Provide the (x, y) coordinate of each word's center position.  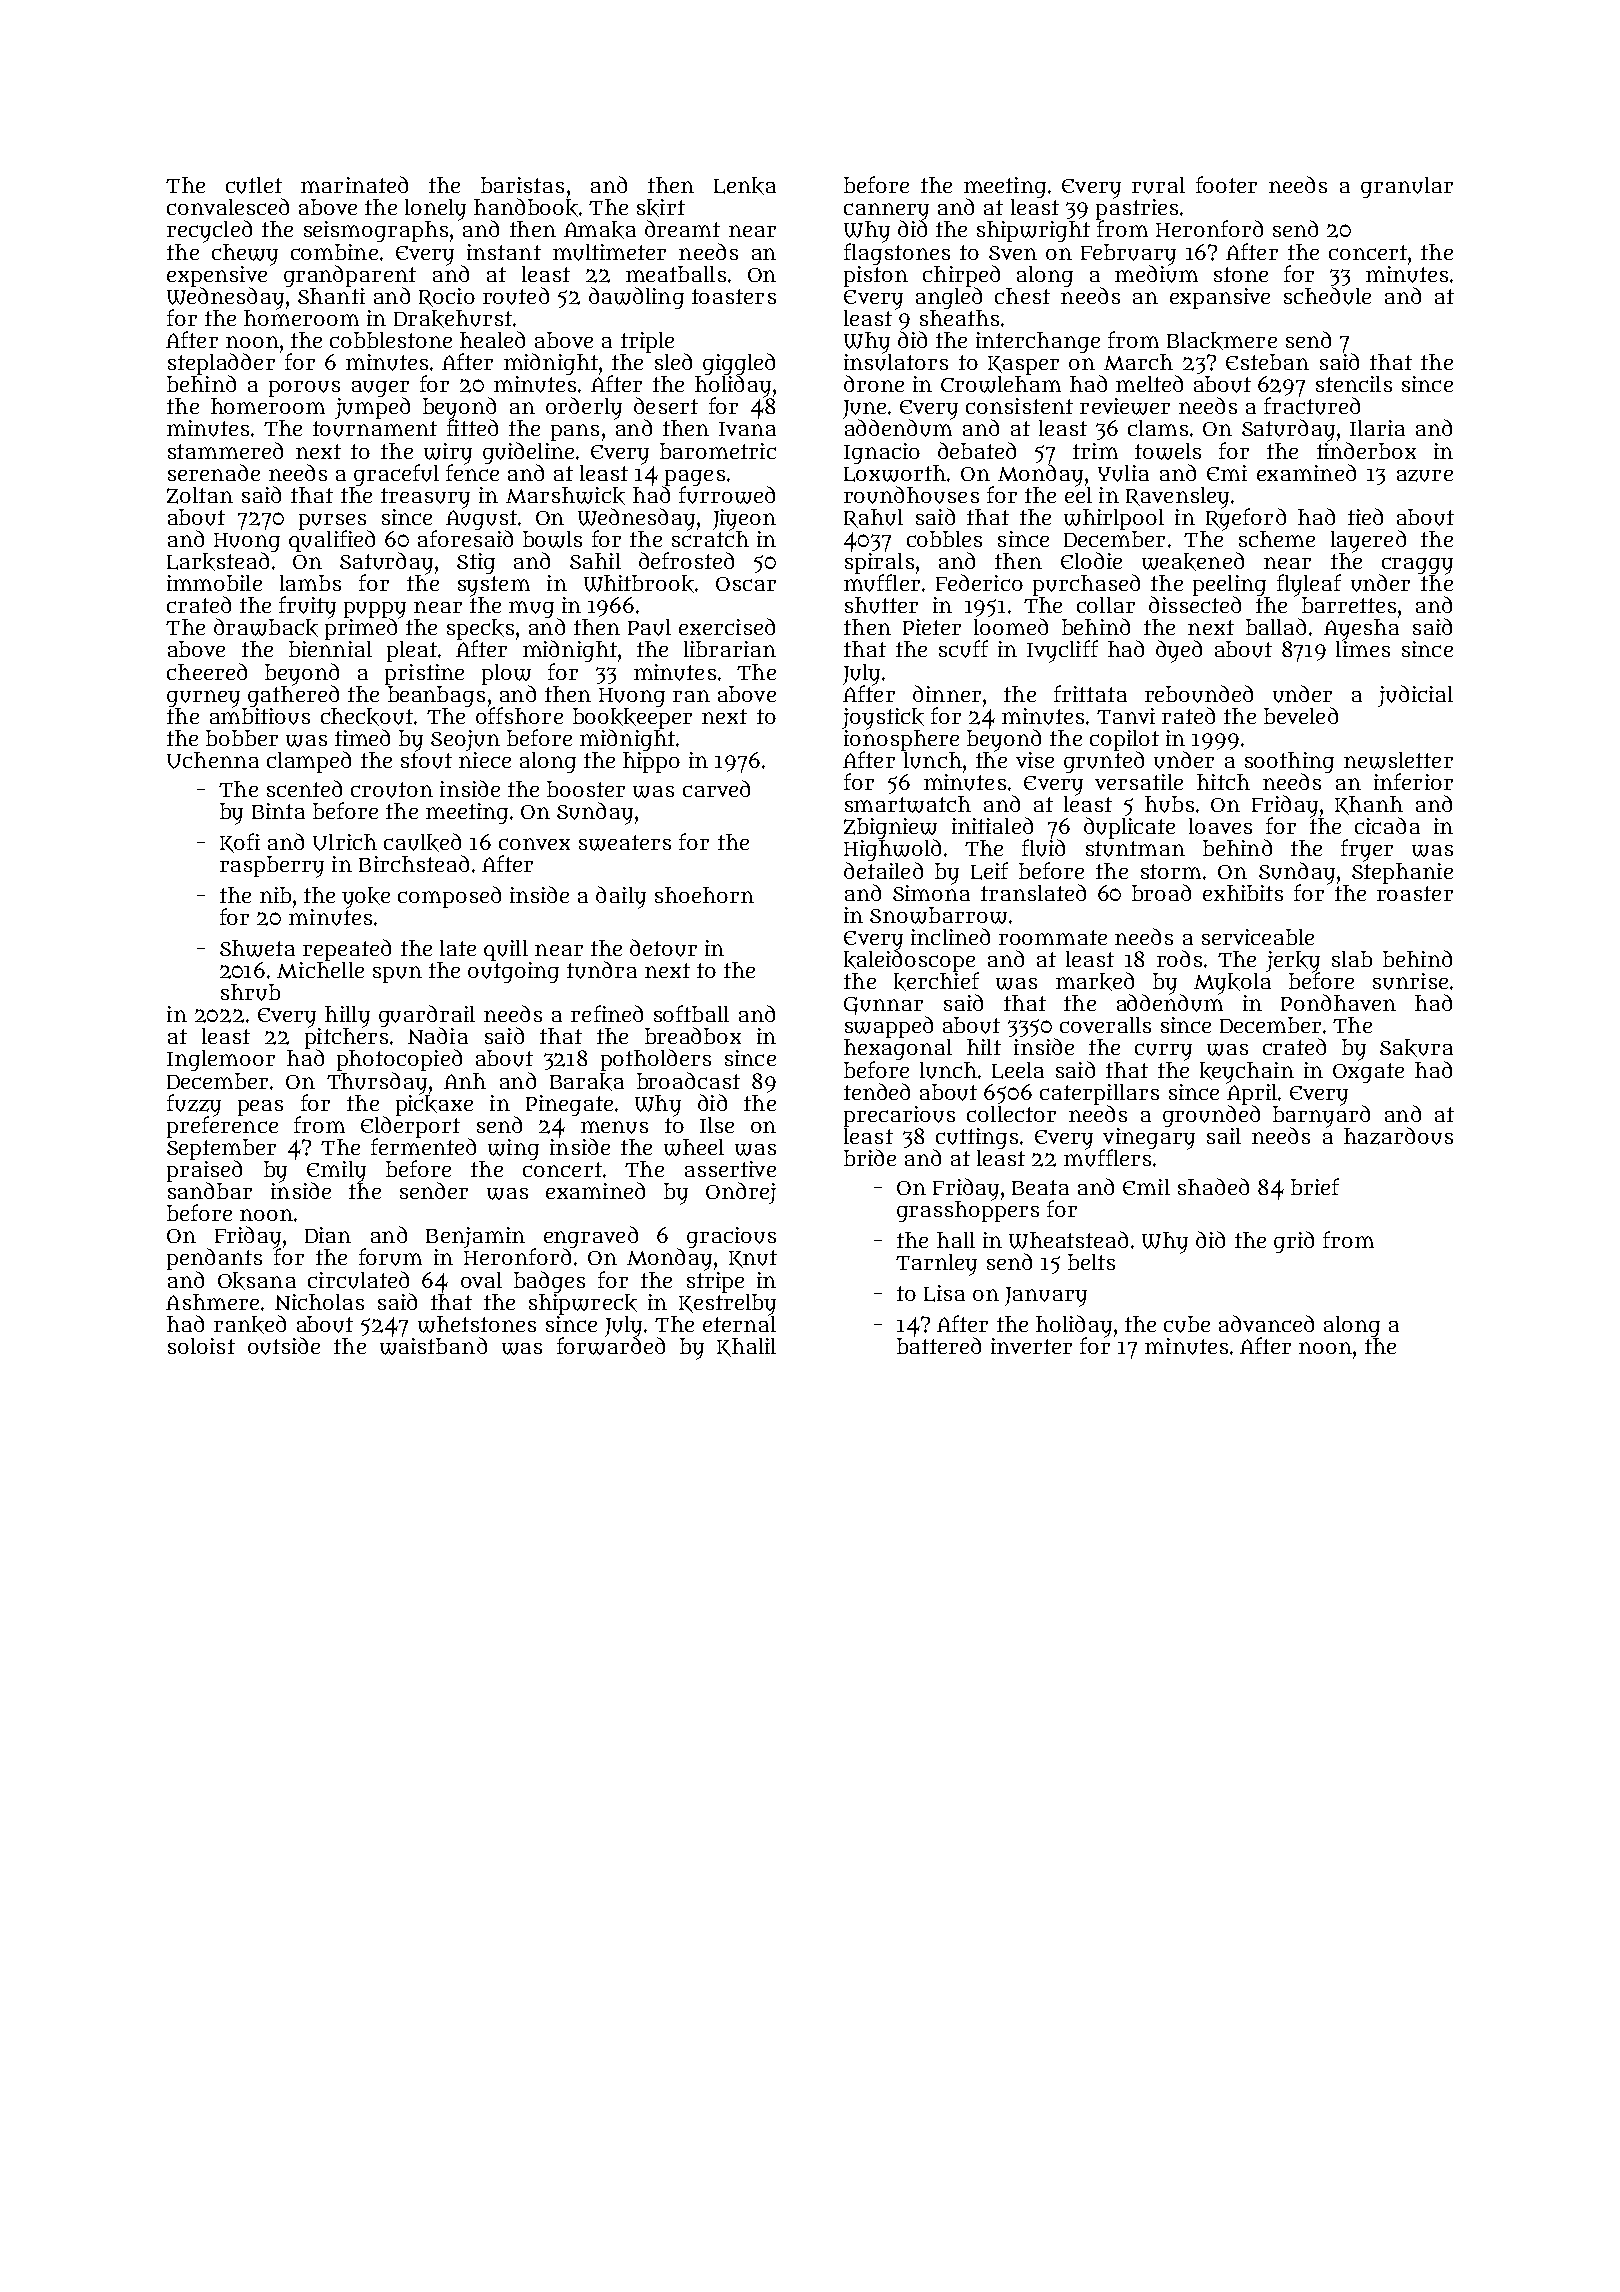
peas (260, 1108)
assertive (730, 1169)
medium (1156, 274)
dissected (1195, 604)
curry (1163, 1052)
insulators (896, 362)
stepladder (221, 364)
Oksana (257, 1281)
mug (531, 609)
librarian (730, 649)
